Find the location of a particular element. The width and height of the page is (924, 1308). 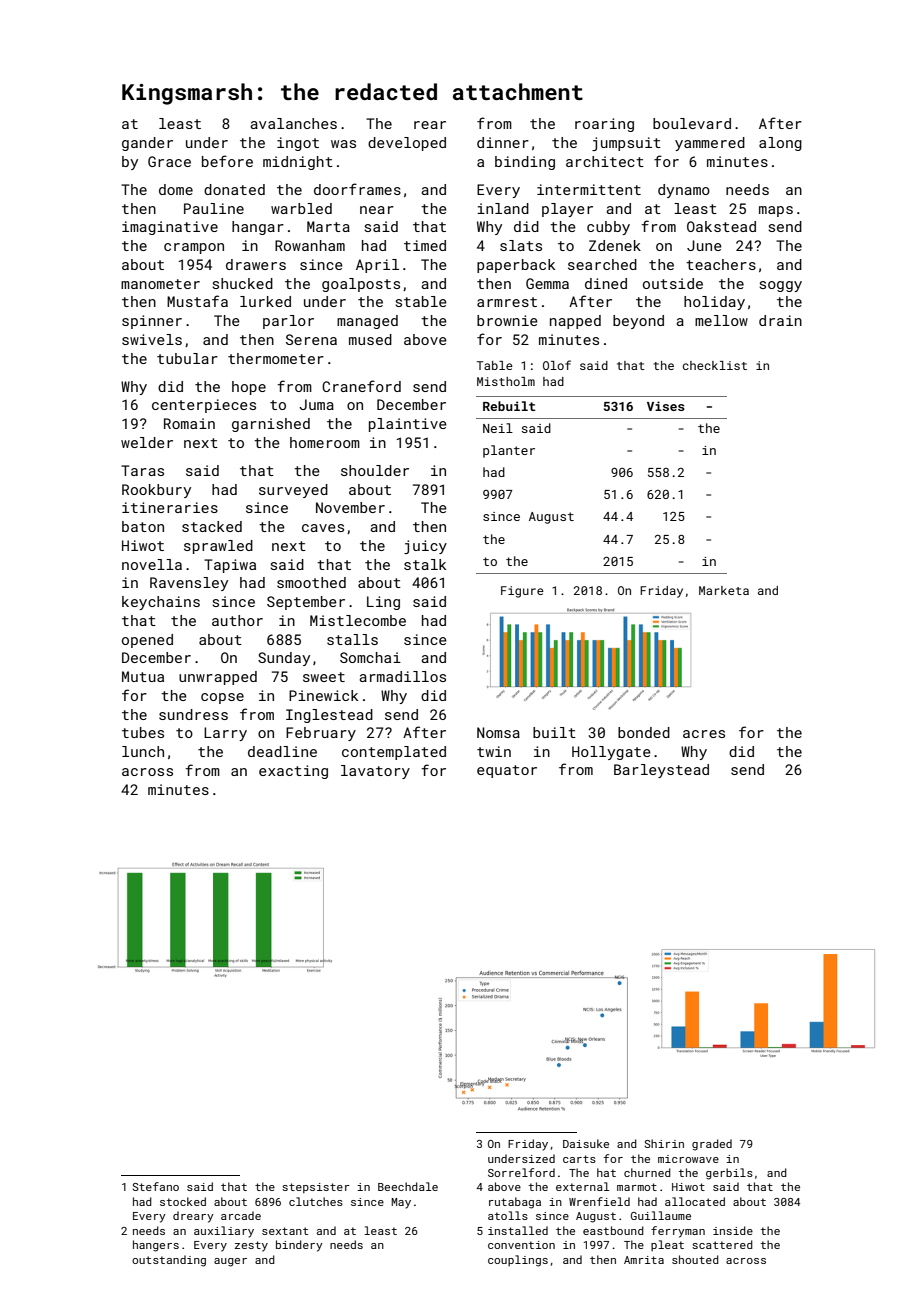

Stefano is located at coordinates (156, 1186).
